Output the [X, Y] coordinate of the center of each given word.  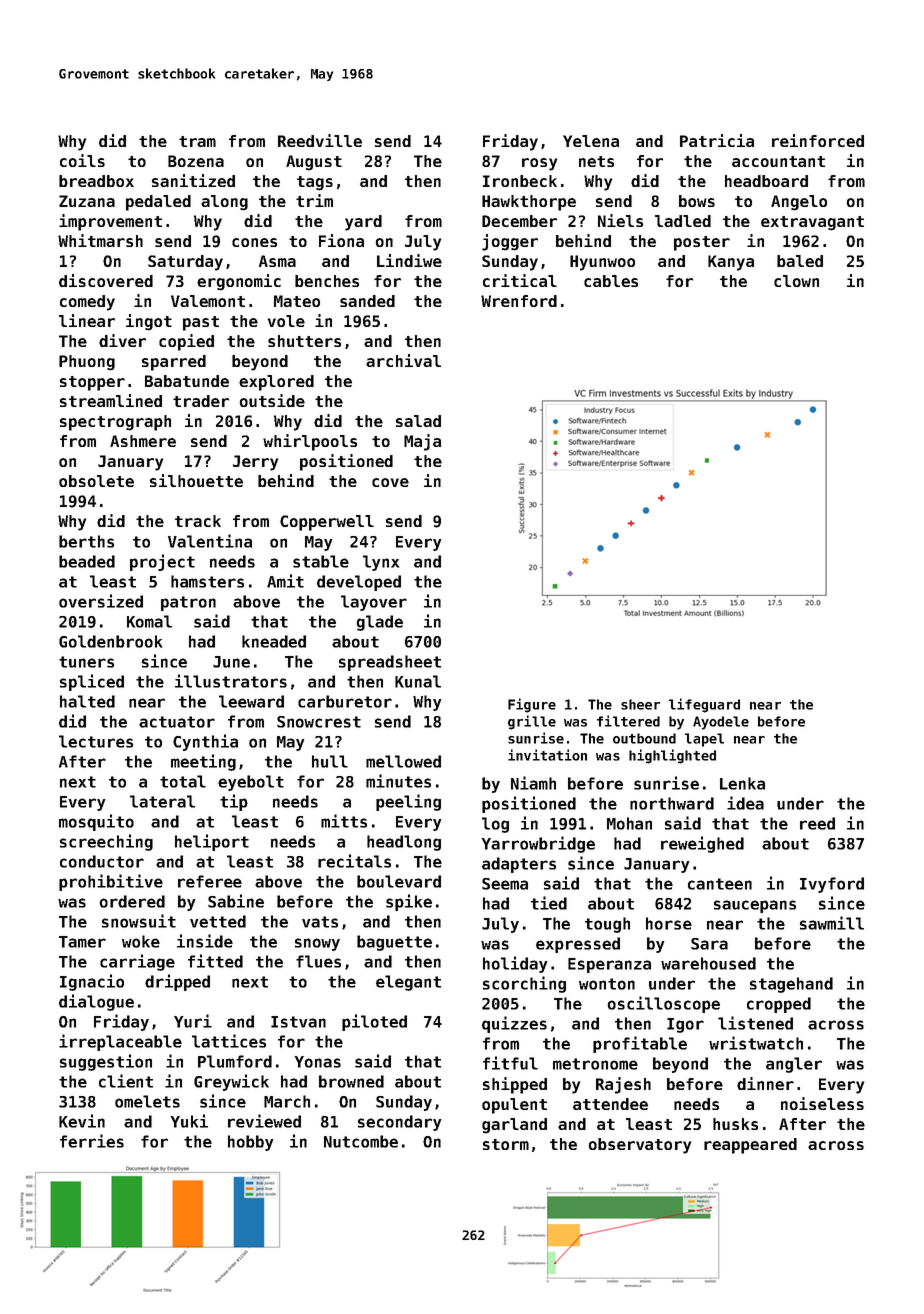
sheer [640, 704]
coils [82, 160]
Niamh [533, 783]
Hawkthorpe [529, 203]
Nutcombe [361, 1141]
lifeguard [704, 705]
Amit [285, 581]
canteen [720, 884]
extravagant [812, 223]
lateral [162, 801]
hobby [250, 1143]
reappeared [750, 1146]
